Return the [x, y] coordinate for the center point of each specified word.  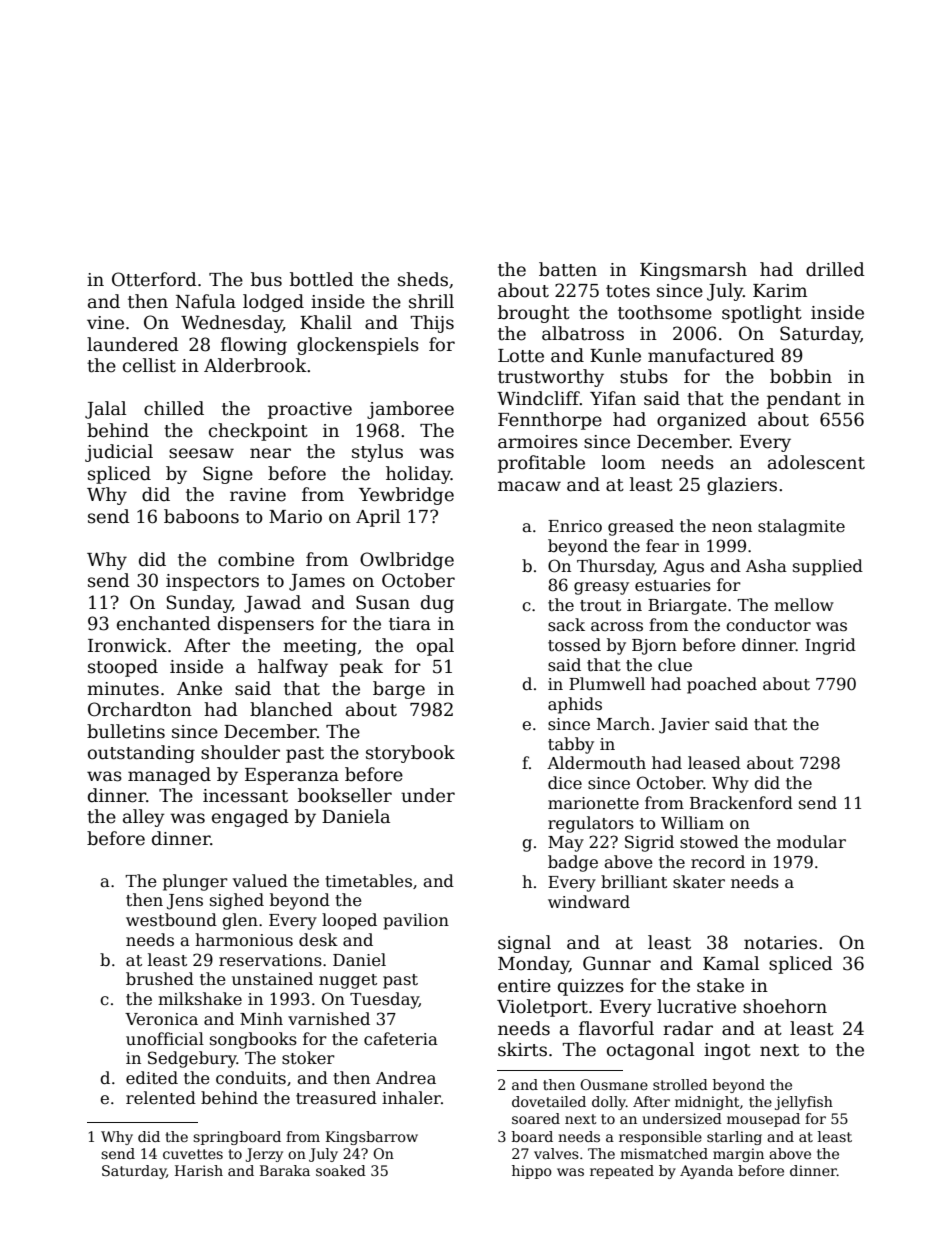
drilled [835, 269]
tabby [571, 745]
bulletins [126, 731]
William [692, 823]
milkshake [200, 999]
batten [568, 269]
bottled [322, 279]
